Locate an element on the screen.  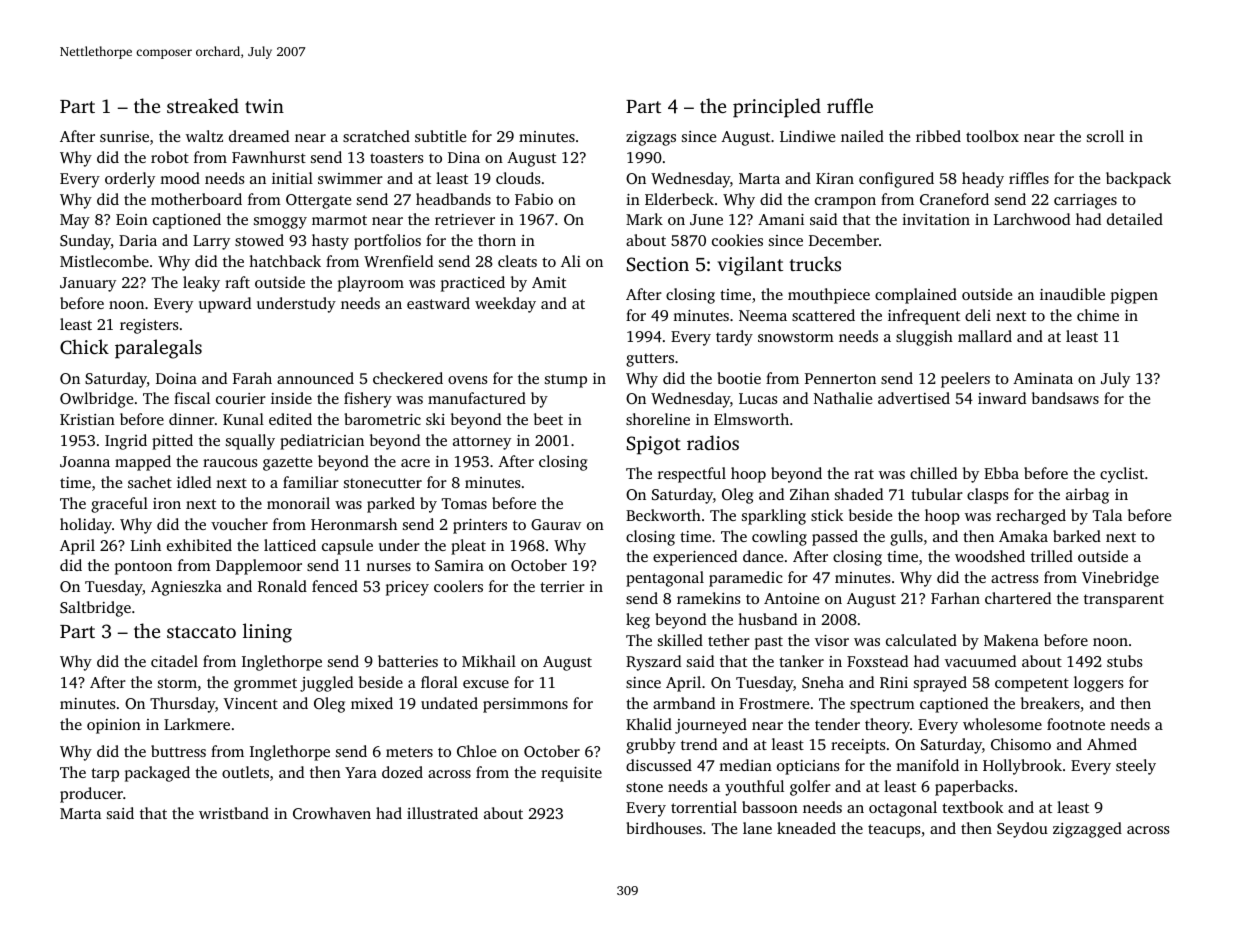
juggled is located at coordinates (326, 684).
